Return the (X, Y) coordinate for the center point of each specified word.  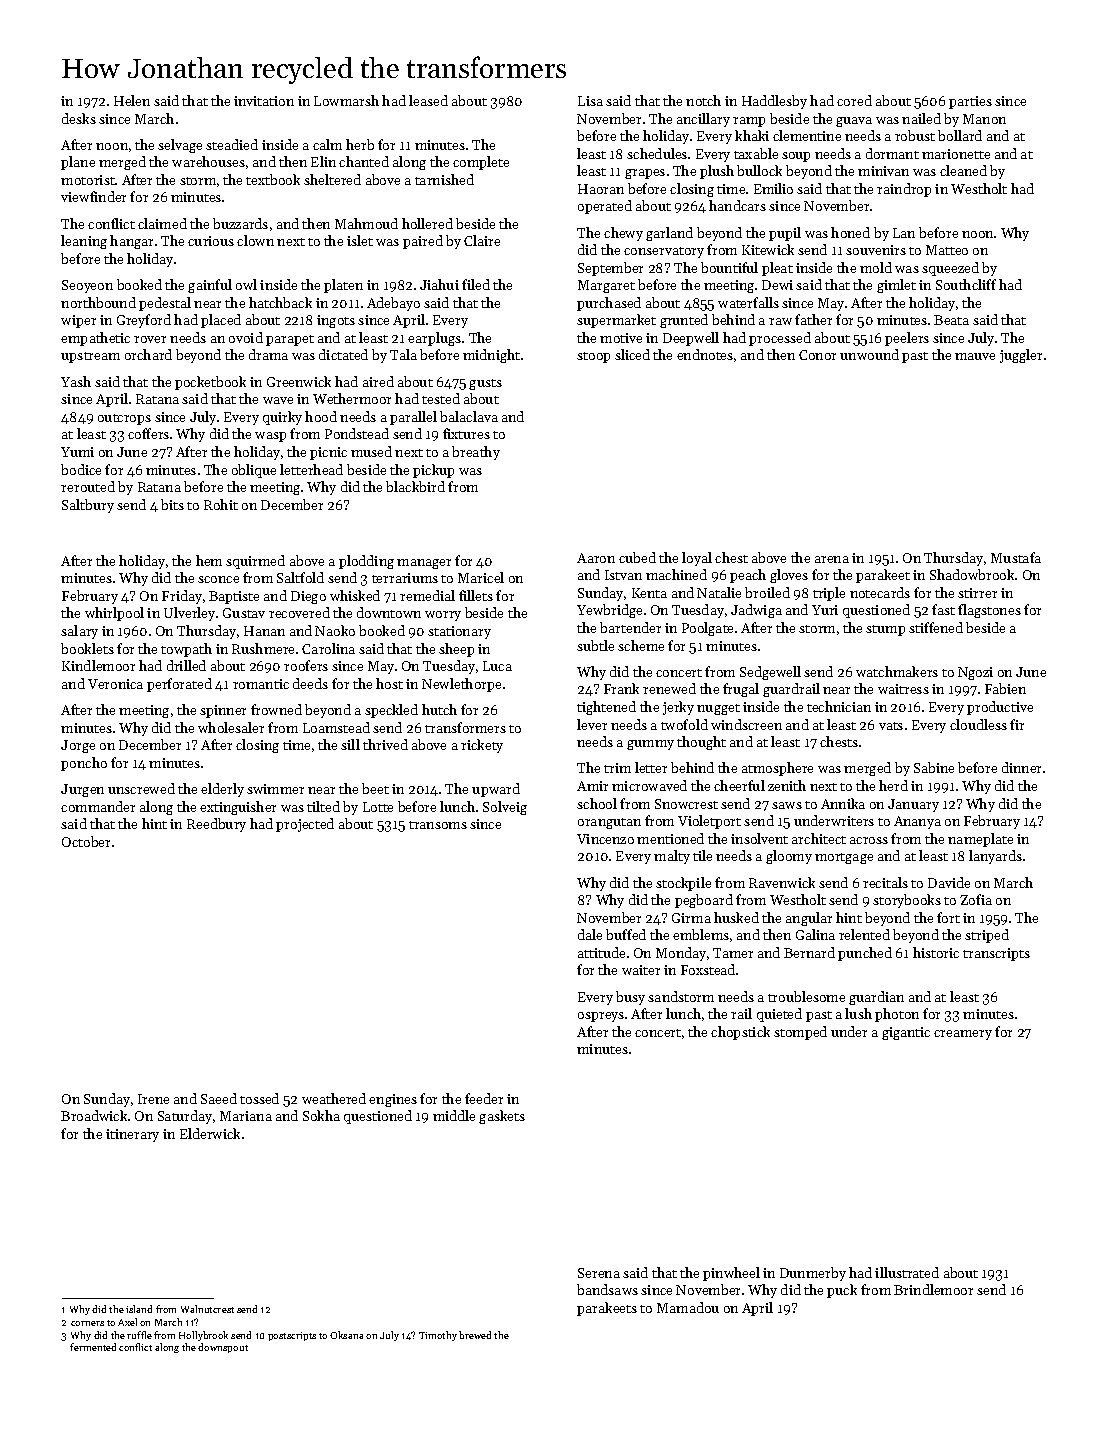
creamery (963, 1035)
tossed (259, 1098)
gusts (485, 384)
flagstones (989, 611)
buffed (626, 934)
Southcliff (966, 284)
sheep (456, 650)
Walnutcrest (207, 1309)
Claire (482, 240)
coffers (148, 433)
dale (590, 934)
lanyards (995, 857)
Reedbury (216, 825)
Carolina (328, 648)
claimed (162, 223)
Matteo (947, 250)
